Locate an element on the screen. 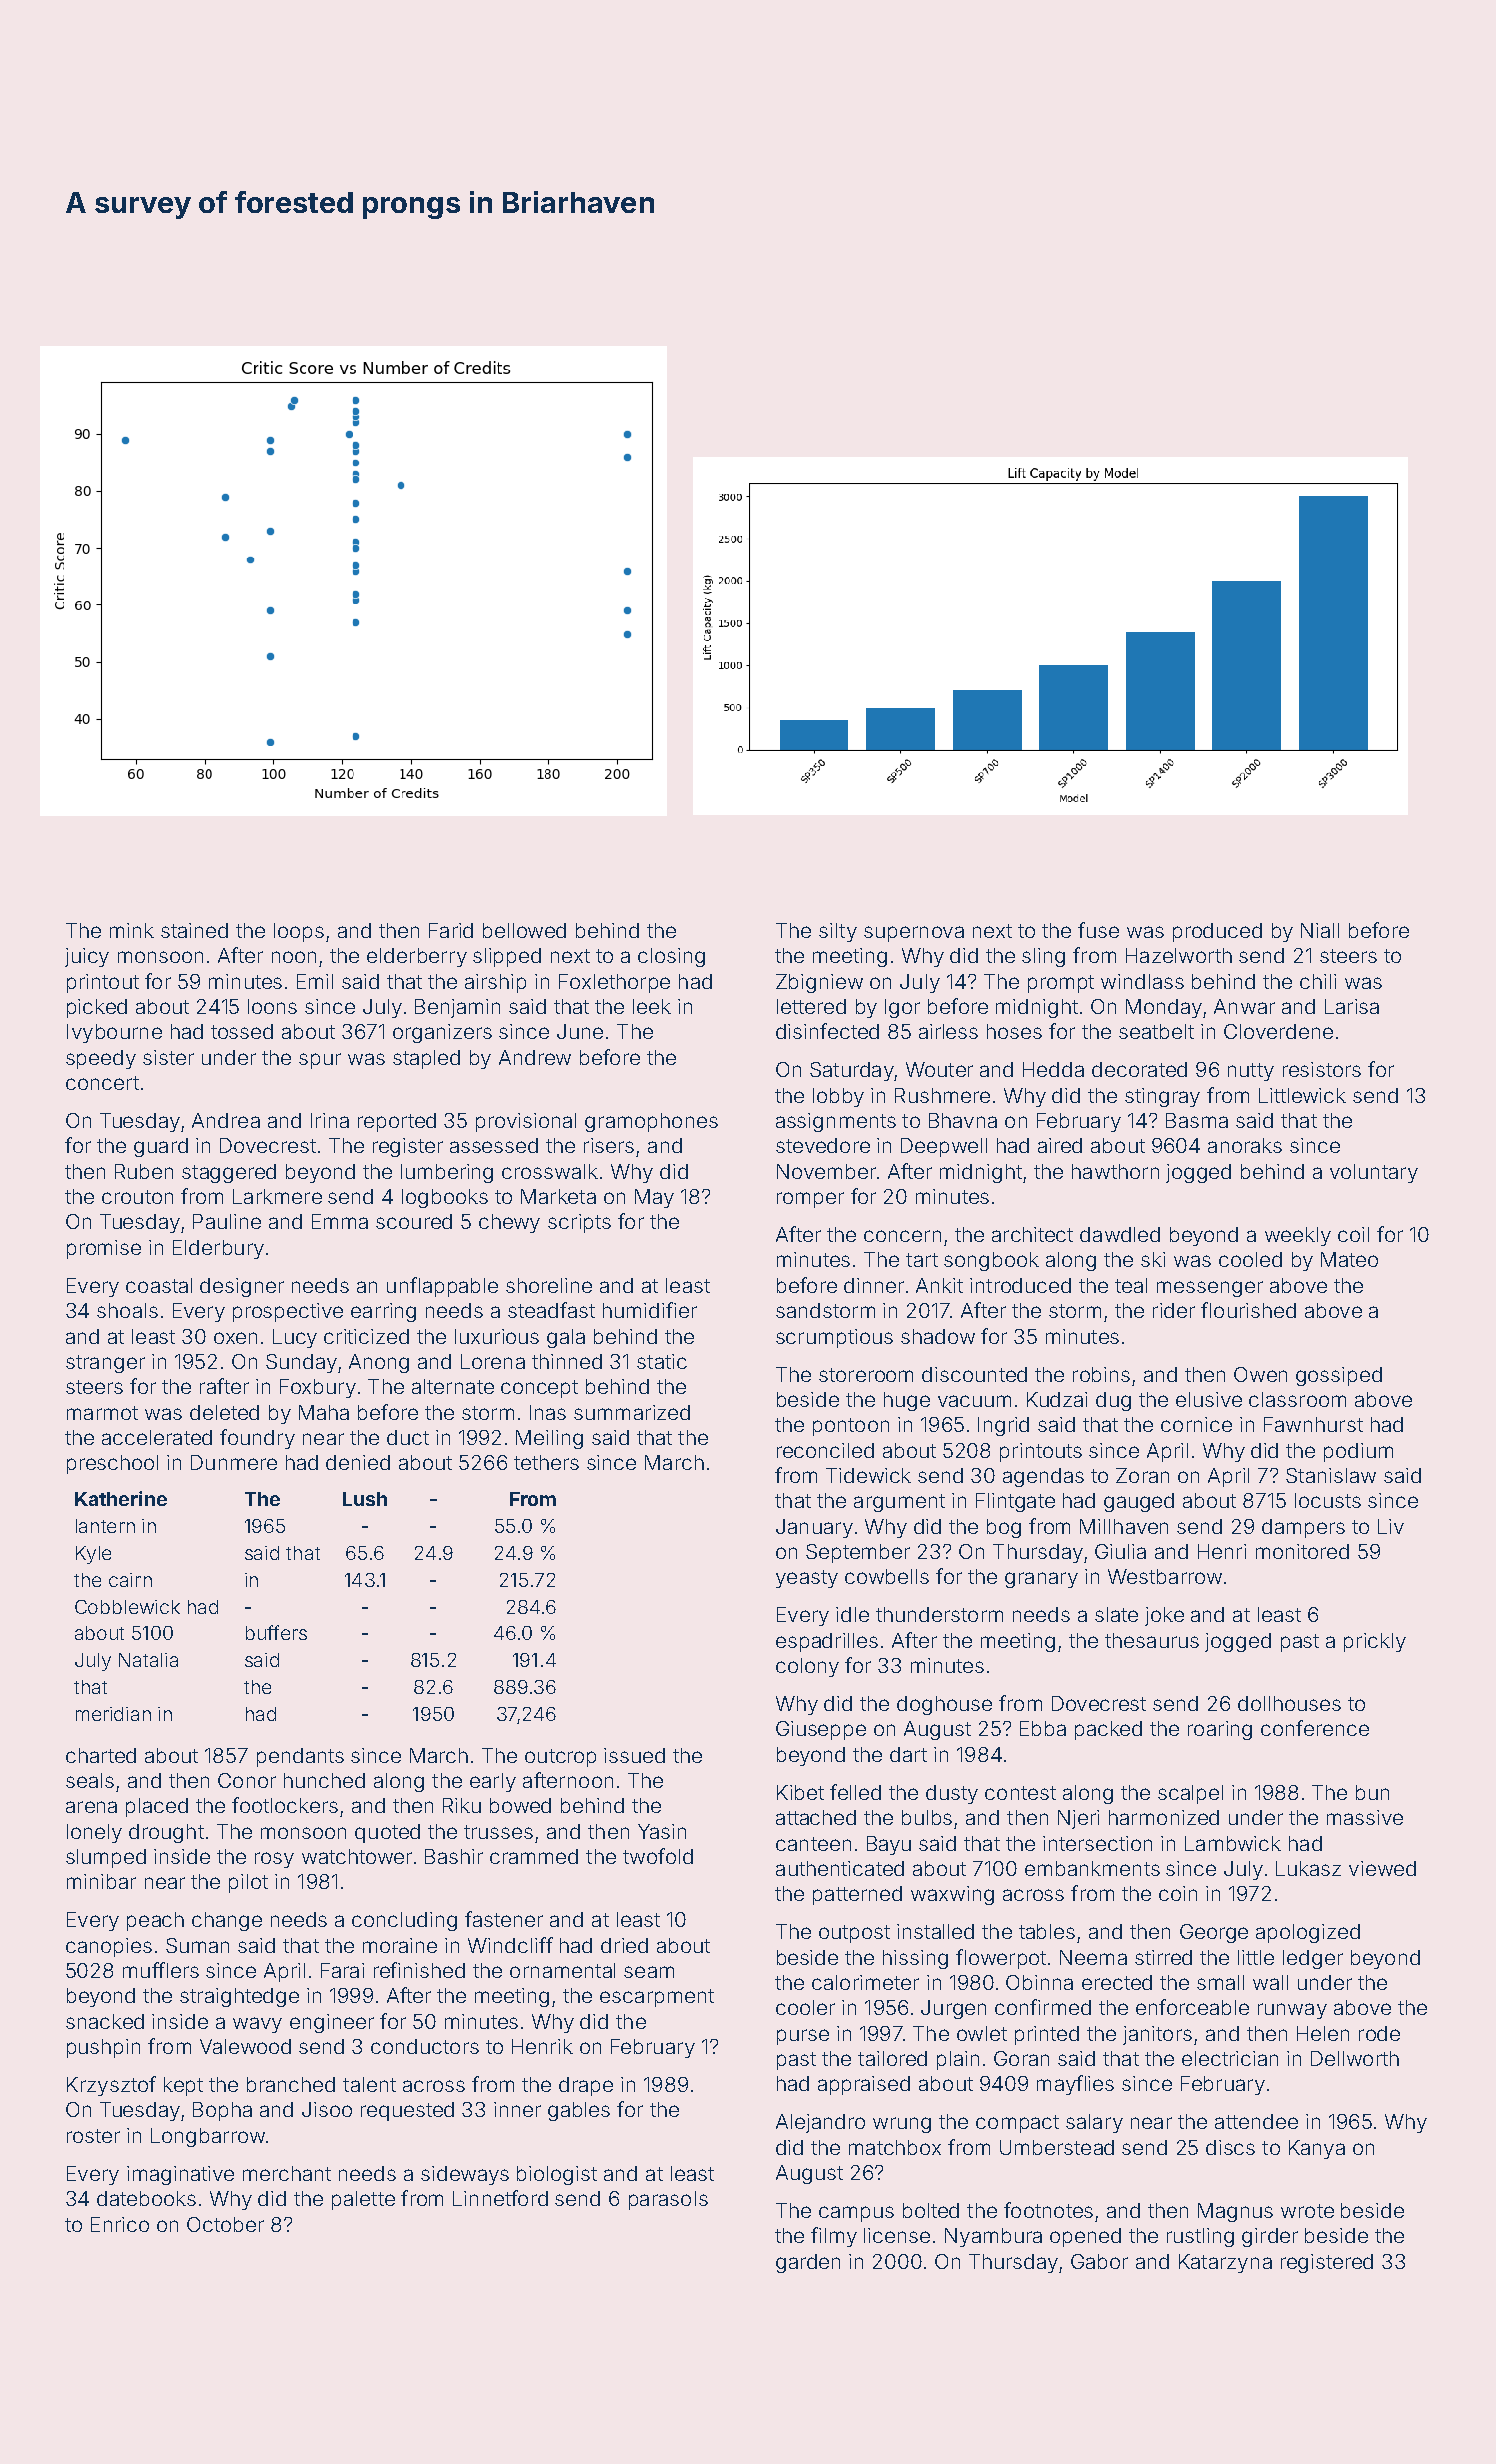  mink is located at coordinates (132, 930).
